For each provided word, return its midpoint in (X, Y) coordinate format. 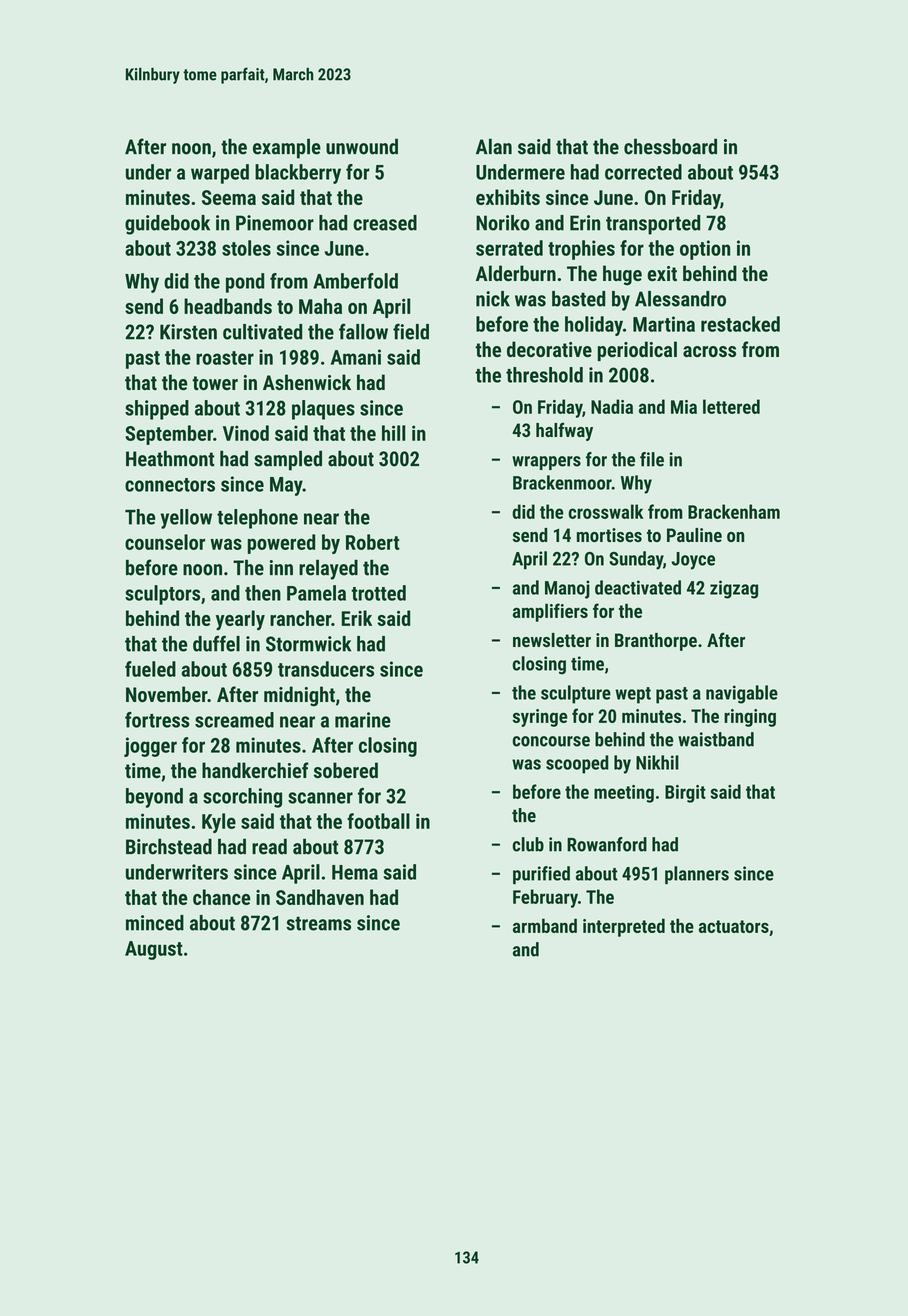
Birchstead (169, 846)
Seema (229, 197)
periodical (637, 351)
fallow (363, 331)
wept (633, 695)
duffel (216, 643)
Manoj (567, 589)
